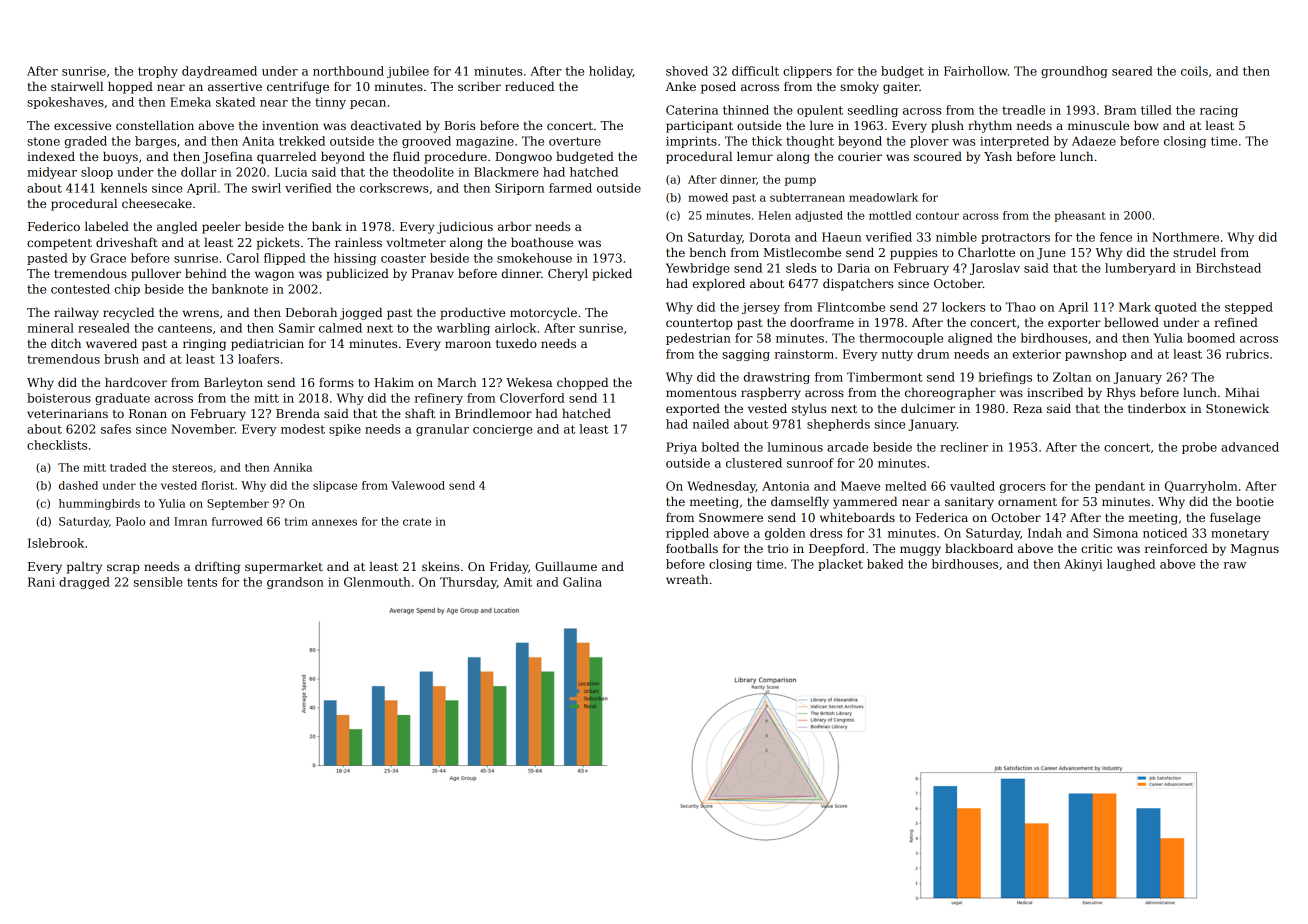 The width and height of the screenshot is (1308, 924). What do you see at coordinates (1132, 71) in the screenshot?
I see `seared` at bounding box center [1132, 71].
